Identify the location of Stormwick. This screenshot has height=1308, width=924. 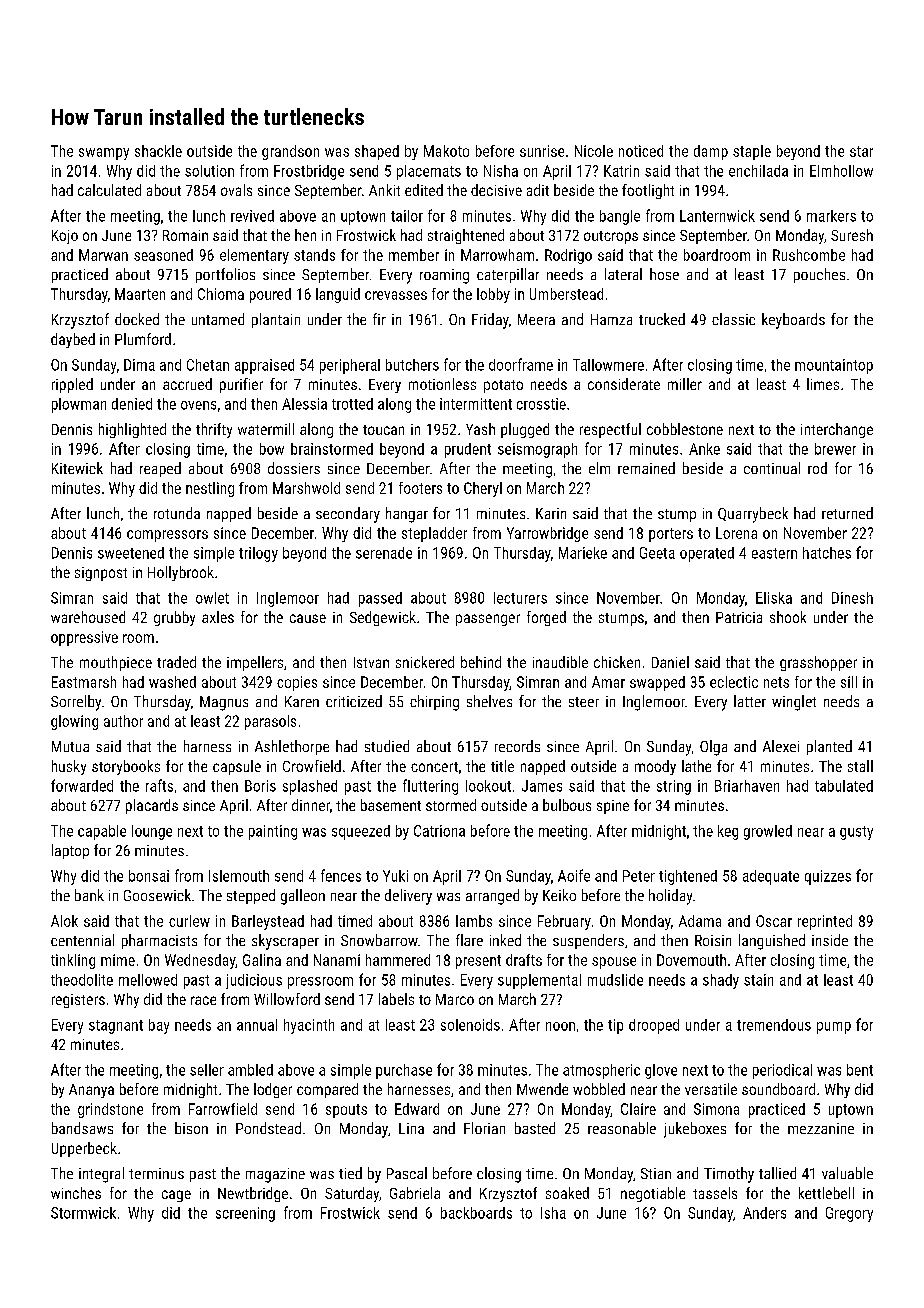
(83, 1213).
